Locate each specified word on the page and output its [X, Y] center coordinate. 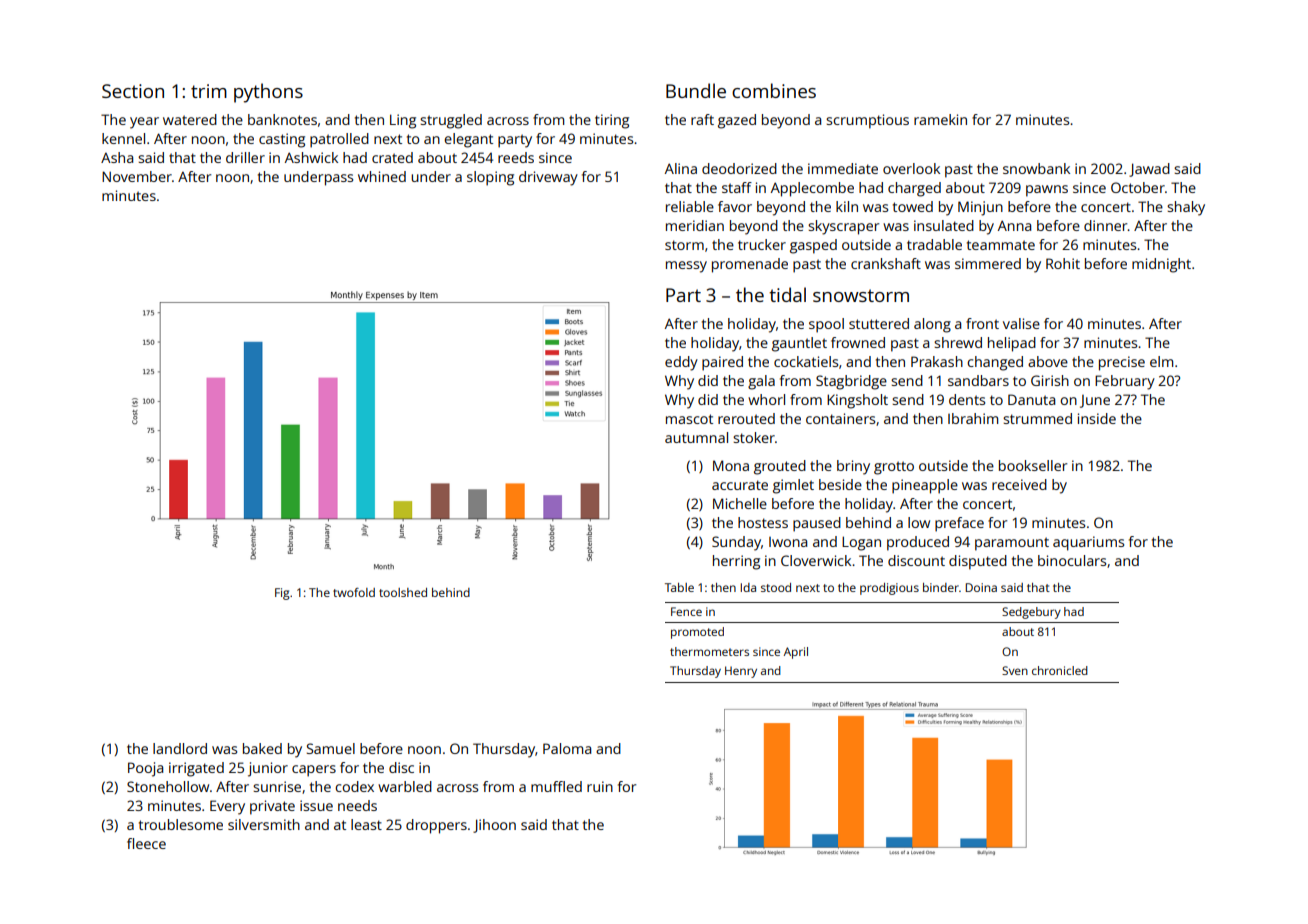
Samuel [330, 748]
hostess [763, 522]
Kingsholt [857, 401]
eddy [681, 363]
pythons [268, 93]
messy [686, 267]
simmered [988, 263]
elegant [468, 140]
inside [1097, 418]
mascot [689, 419]
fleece [146, 843]
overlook [911, 168]
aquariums [1088, 543]
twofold [354, 592]
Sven [1015, 670]
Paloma [567, 748]
